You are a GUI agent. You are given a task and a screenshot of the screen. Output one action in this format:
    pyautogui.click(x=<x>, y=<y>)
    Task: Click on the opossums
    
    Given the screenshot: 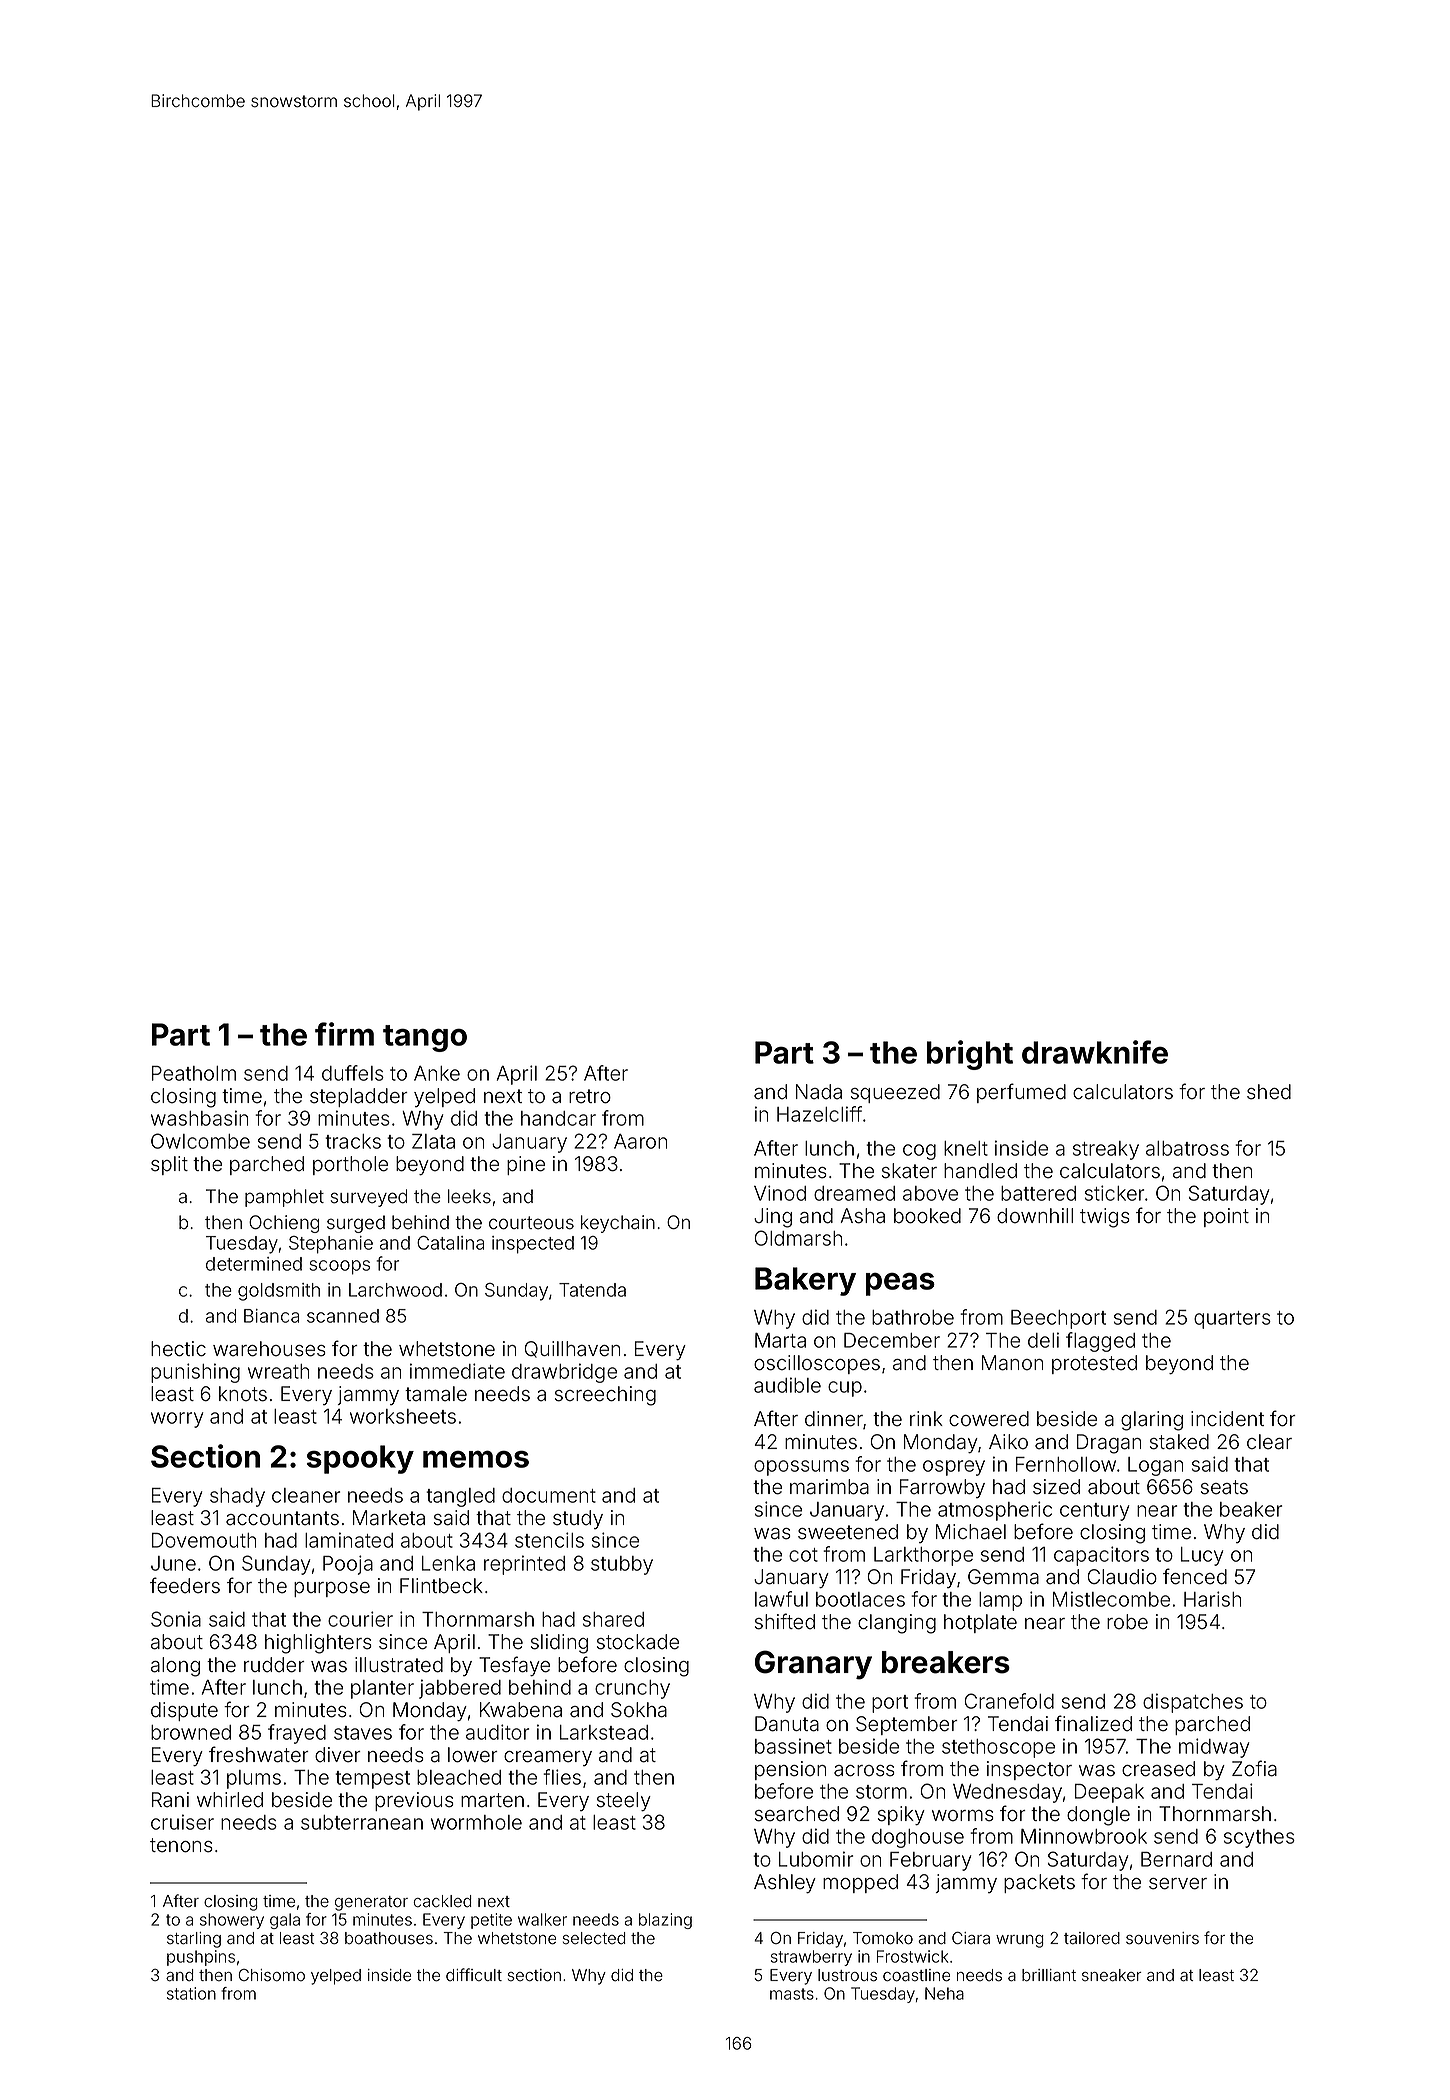 What is the action you would take?
    pyautogui.click(x=801, y=1468)
